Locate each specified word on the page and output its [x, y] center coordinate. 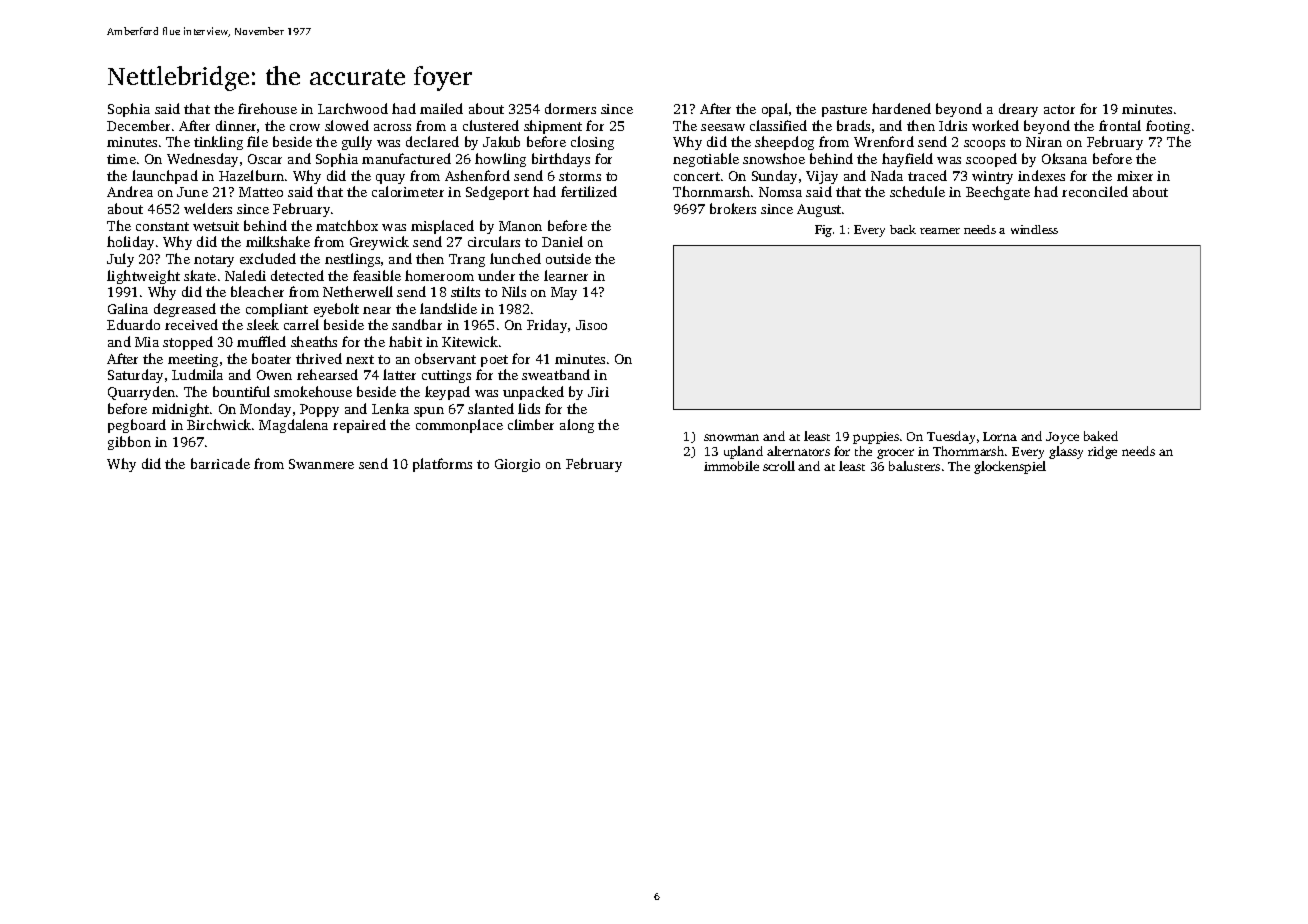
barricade [220, 463]
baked [1101, 436]
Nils [514, 291]
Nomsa [780, 192]
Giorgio [517, 465]
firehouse [267, 108]
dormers [570, 108]
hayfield [907, 160]
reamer [940, 231]
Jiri [598, 392]
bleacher [257, 291]
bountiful [241, 391]
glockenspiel [1010, 467]
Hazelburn [251, 175]
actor [1059, 109]
